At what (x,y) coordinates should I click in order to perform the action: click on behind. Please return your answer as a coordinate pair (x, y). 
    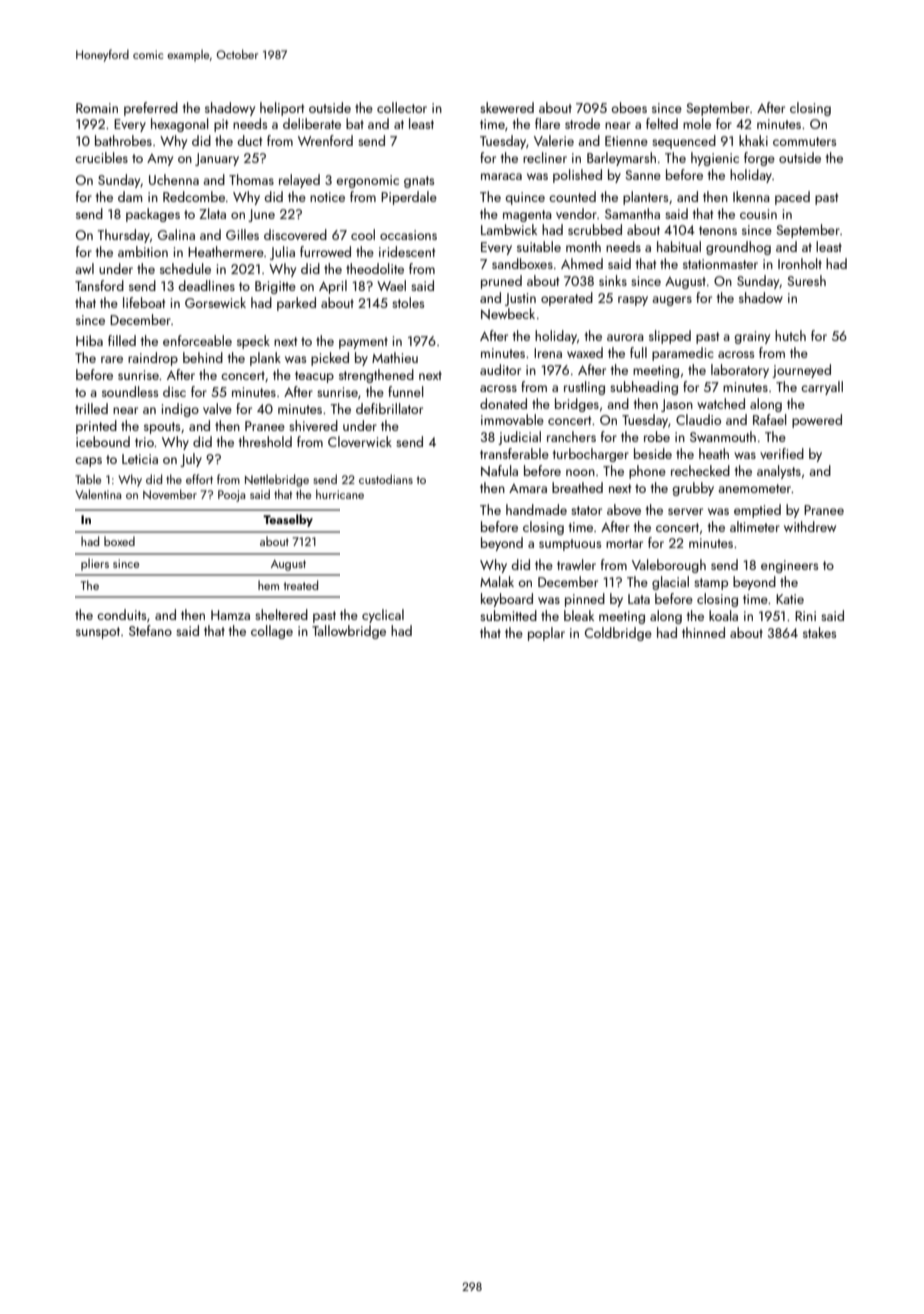
    Looking at the image, I should click on (203, 357).
